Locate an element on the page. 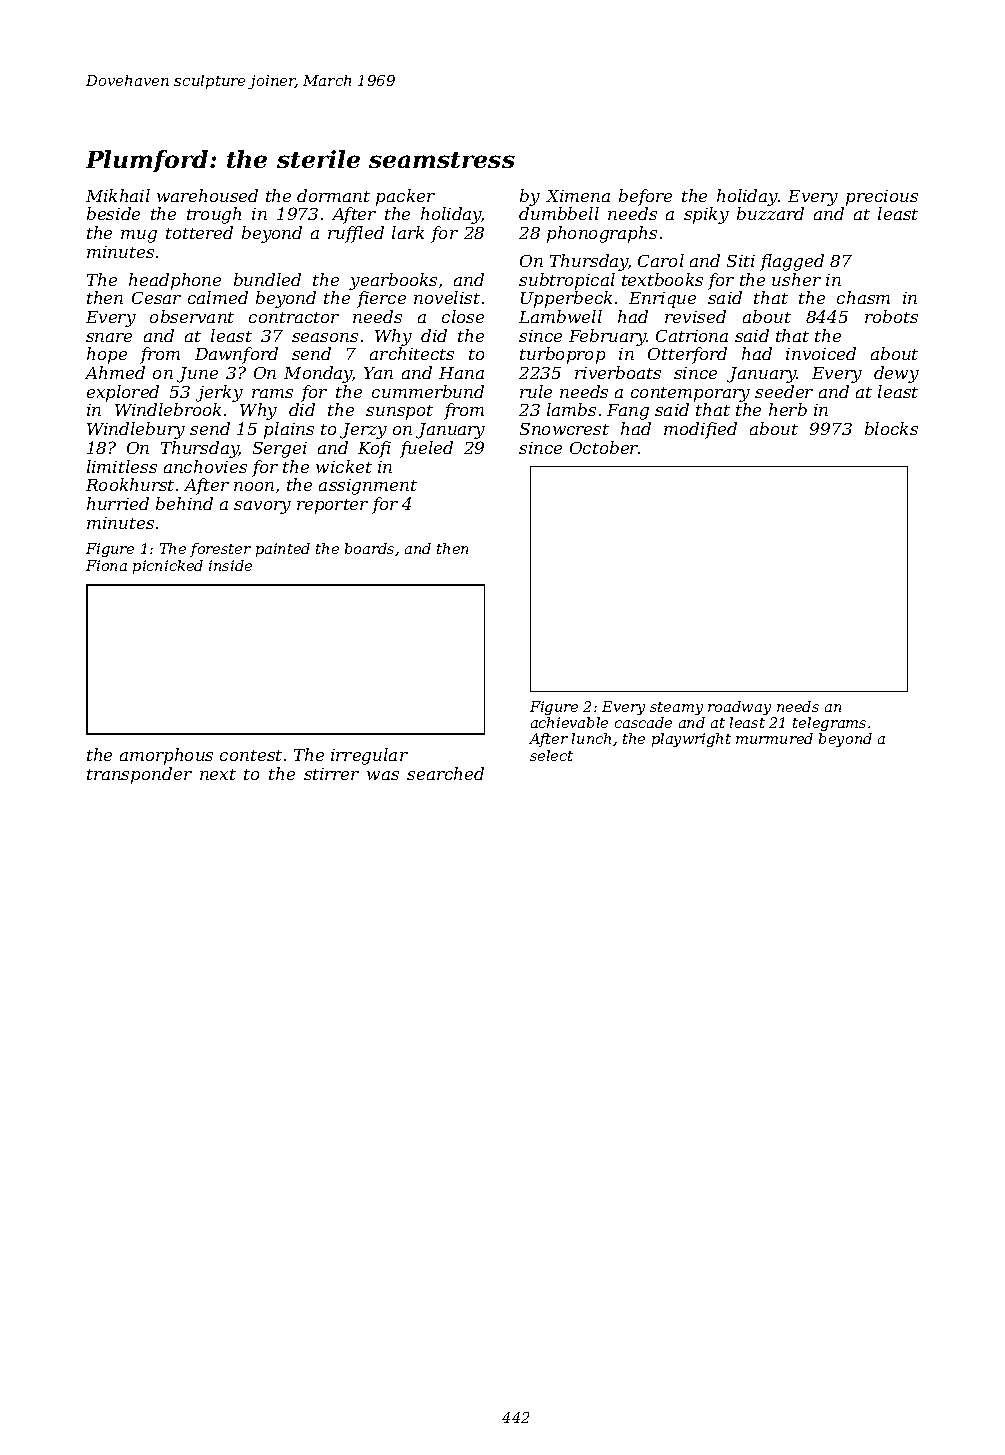 The width and height of the page is (1005, 1455). dormant is located at coordinates (333, 195).
